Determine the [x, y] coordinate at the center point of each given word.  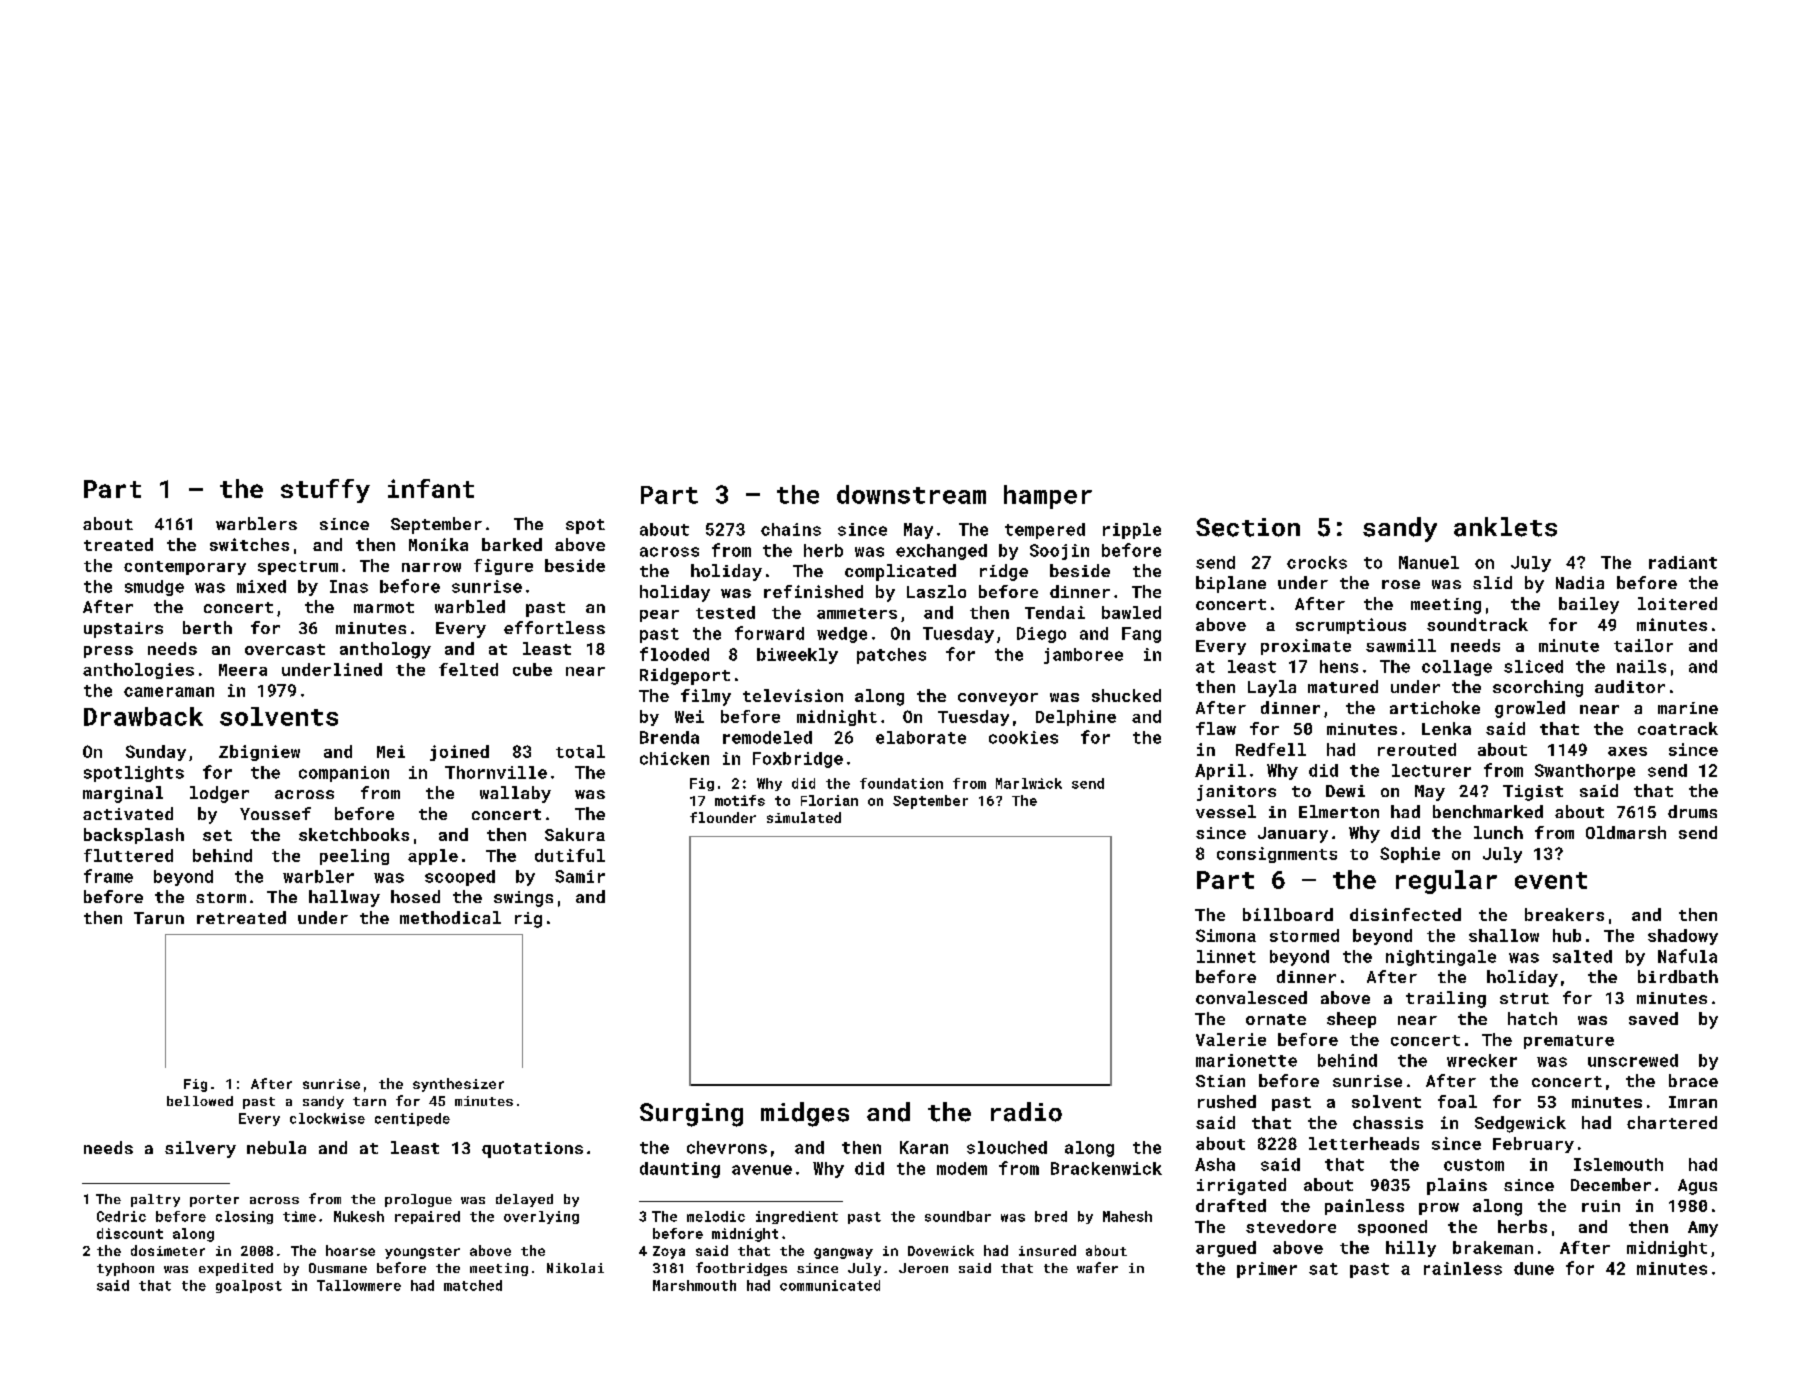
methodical [450, 917]
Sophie [1410, 855]
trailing [1446, 999]
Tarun [159, 918]
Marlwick [1029, 783]
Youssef [275, 813]
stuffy [325, 491]
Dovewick [941, 1250]
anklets [1505, 527]
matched [473, 1285]
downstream [911, 494]
